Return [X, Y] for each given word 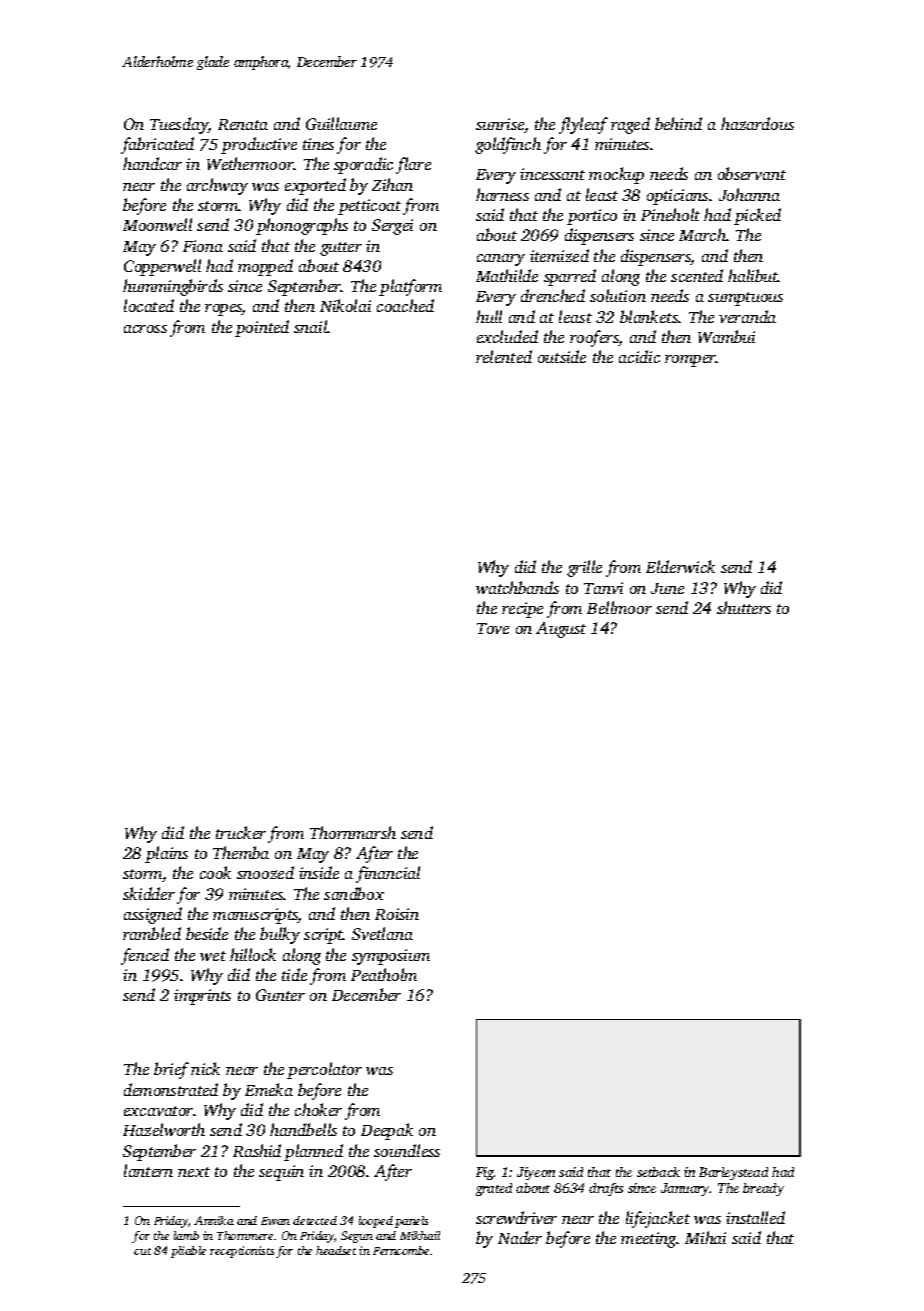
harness [502, 194]
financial [388, 874]
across [145, 329]
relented [504, 356]
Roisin [397, 914]
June [667, 588]
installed [755, 1217]
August [561, 630]
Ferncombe [401, 1250]
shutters [744, 607]
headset [336, 1250]
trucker [241, 832]
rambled [152, 933]
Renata [243, 124]
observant [752, 173]
